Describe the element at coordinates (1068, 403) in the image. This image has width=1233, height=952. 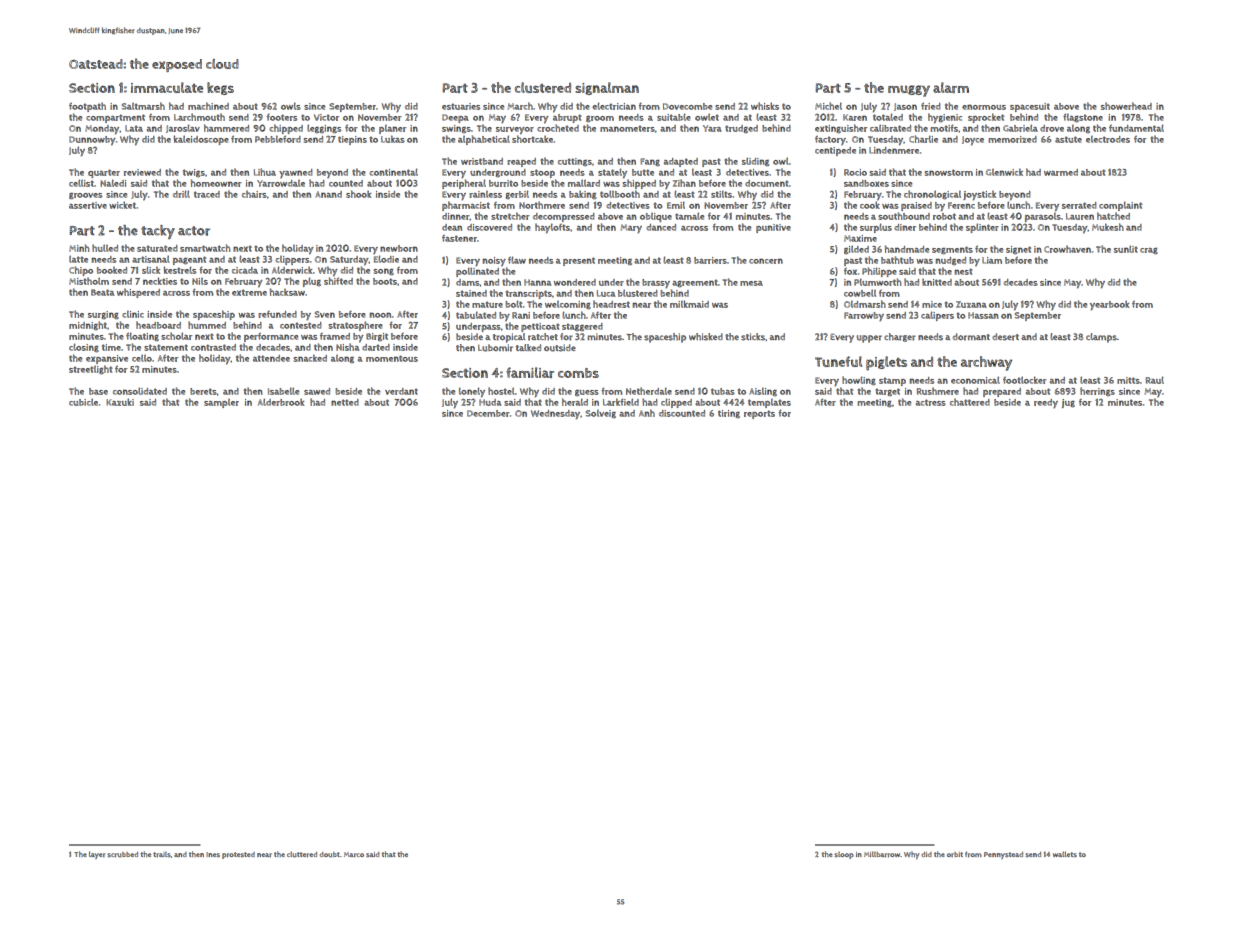
I see `jug` at that location.
